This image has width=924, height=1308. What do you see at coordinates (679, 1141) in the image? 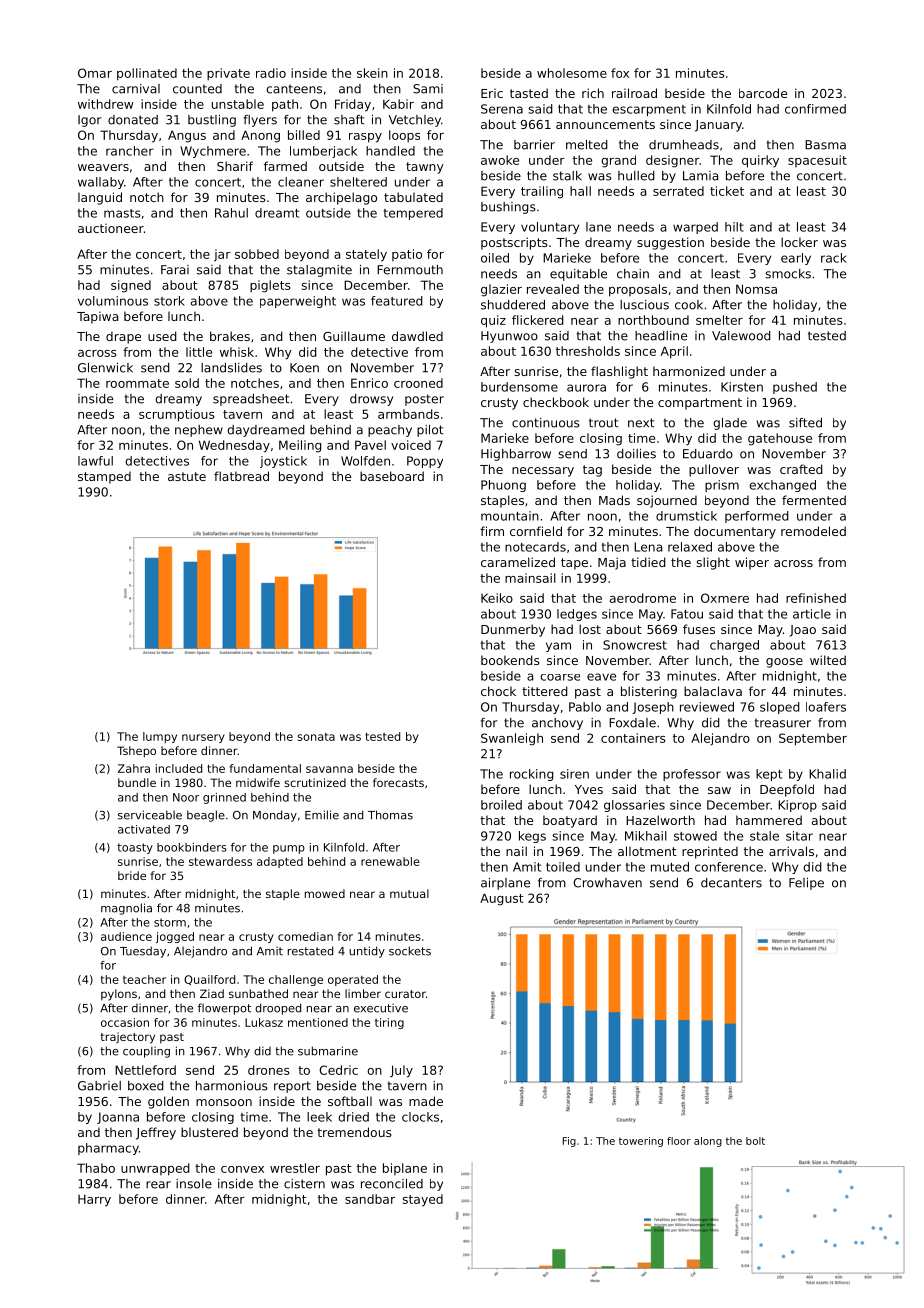
I see `floor` at bounding box center [679, 1141].
